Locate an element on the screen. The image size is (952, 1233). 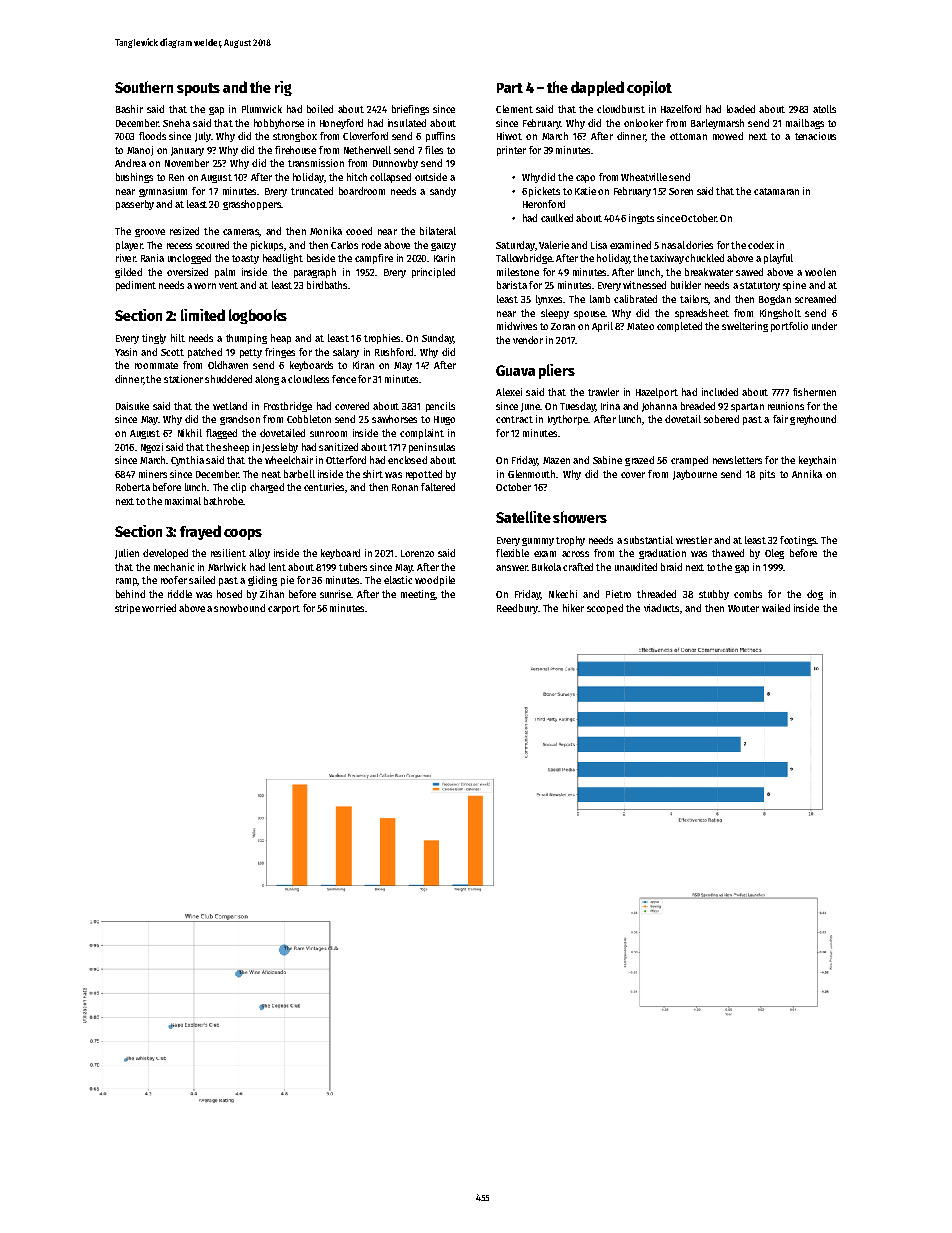
fringes is located at coordinates (280, 353).
